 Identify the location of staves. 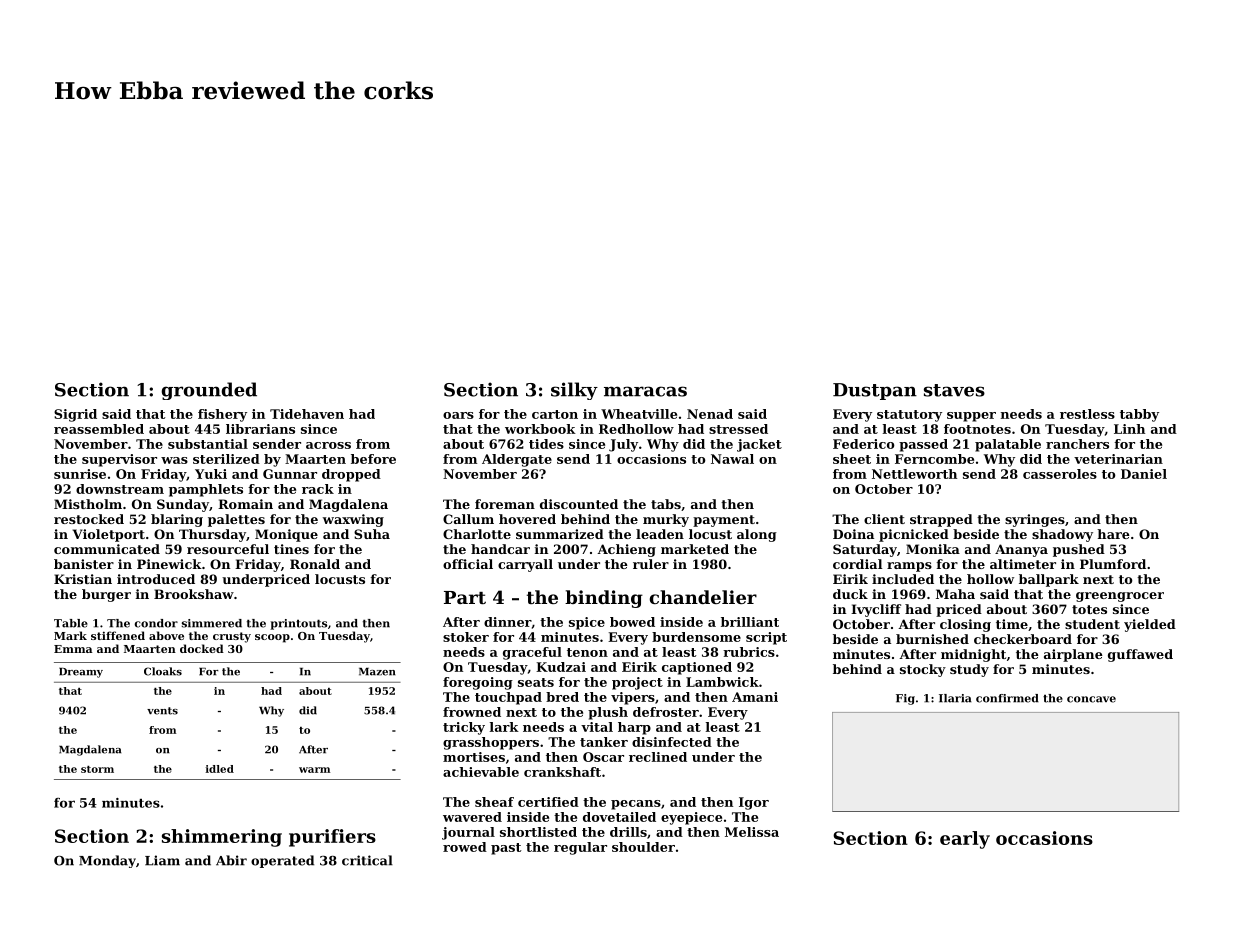
(954, 390).
